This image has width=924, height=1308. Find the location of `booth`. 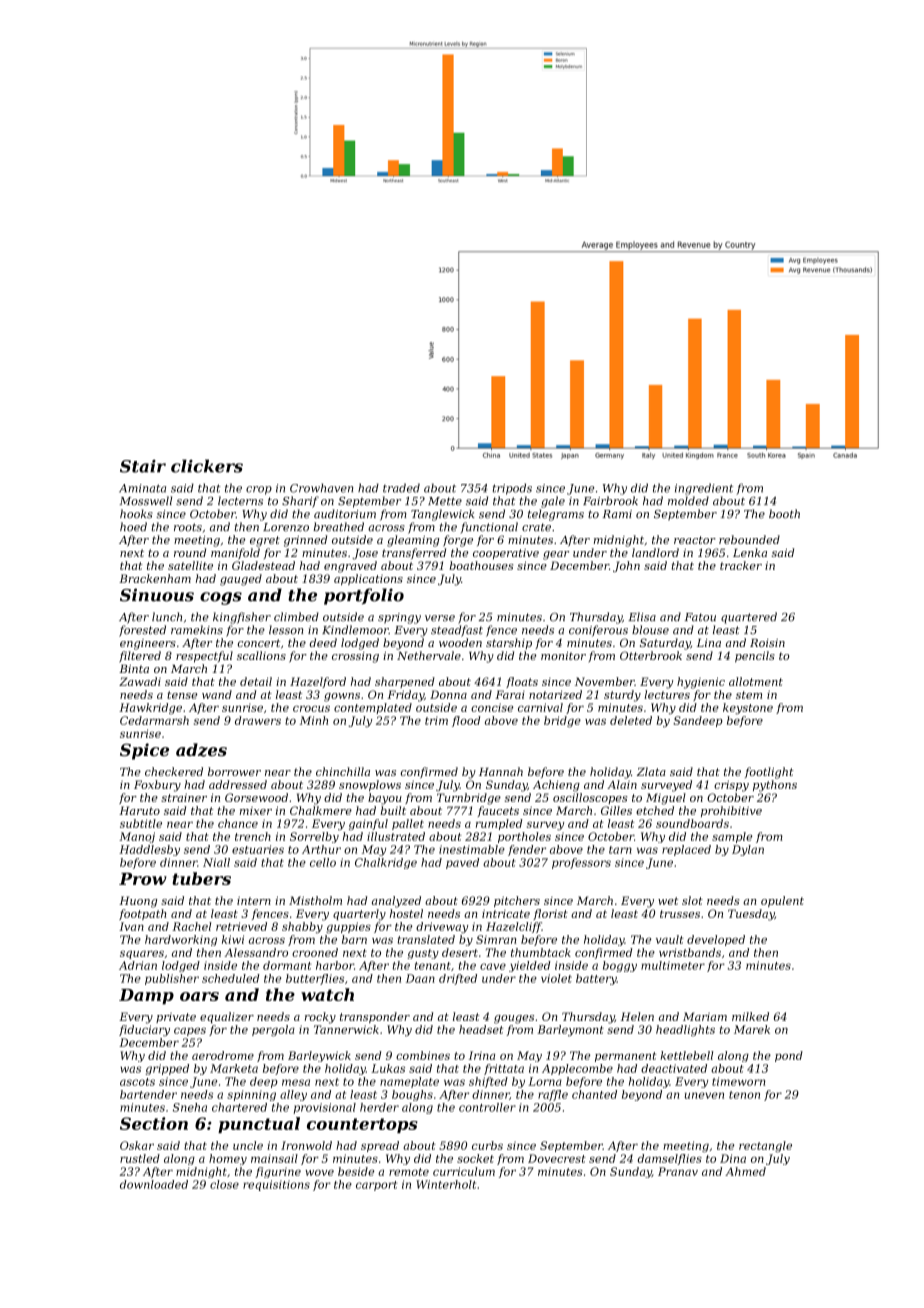

booth is located at coordinates (784, 514).
